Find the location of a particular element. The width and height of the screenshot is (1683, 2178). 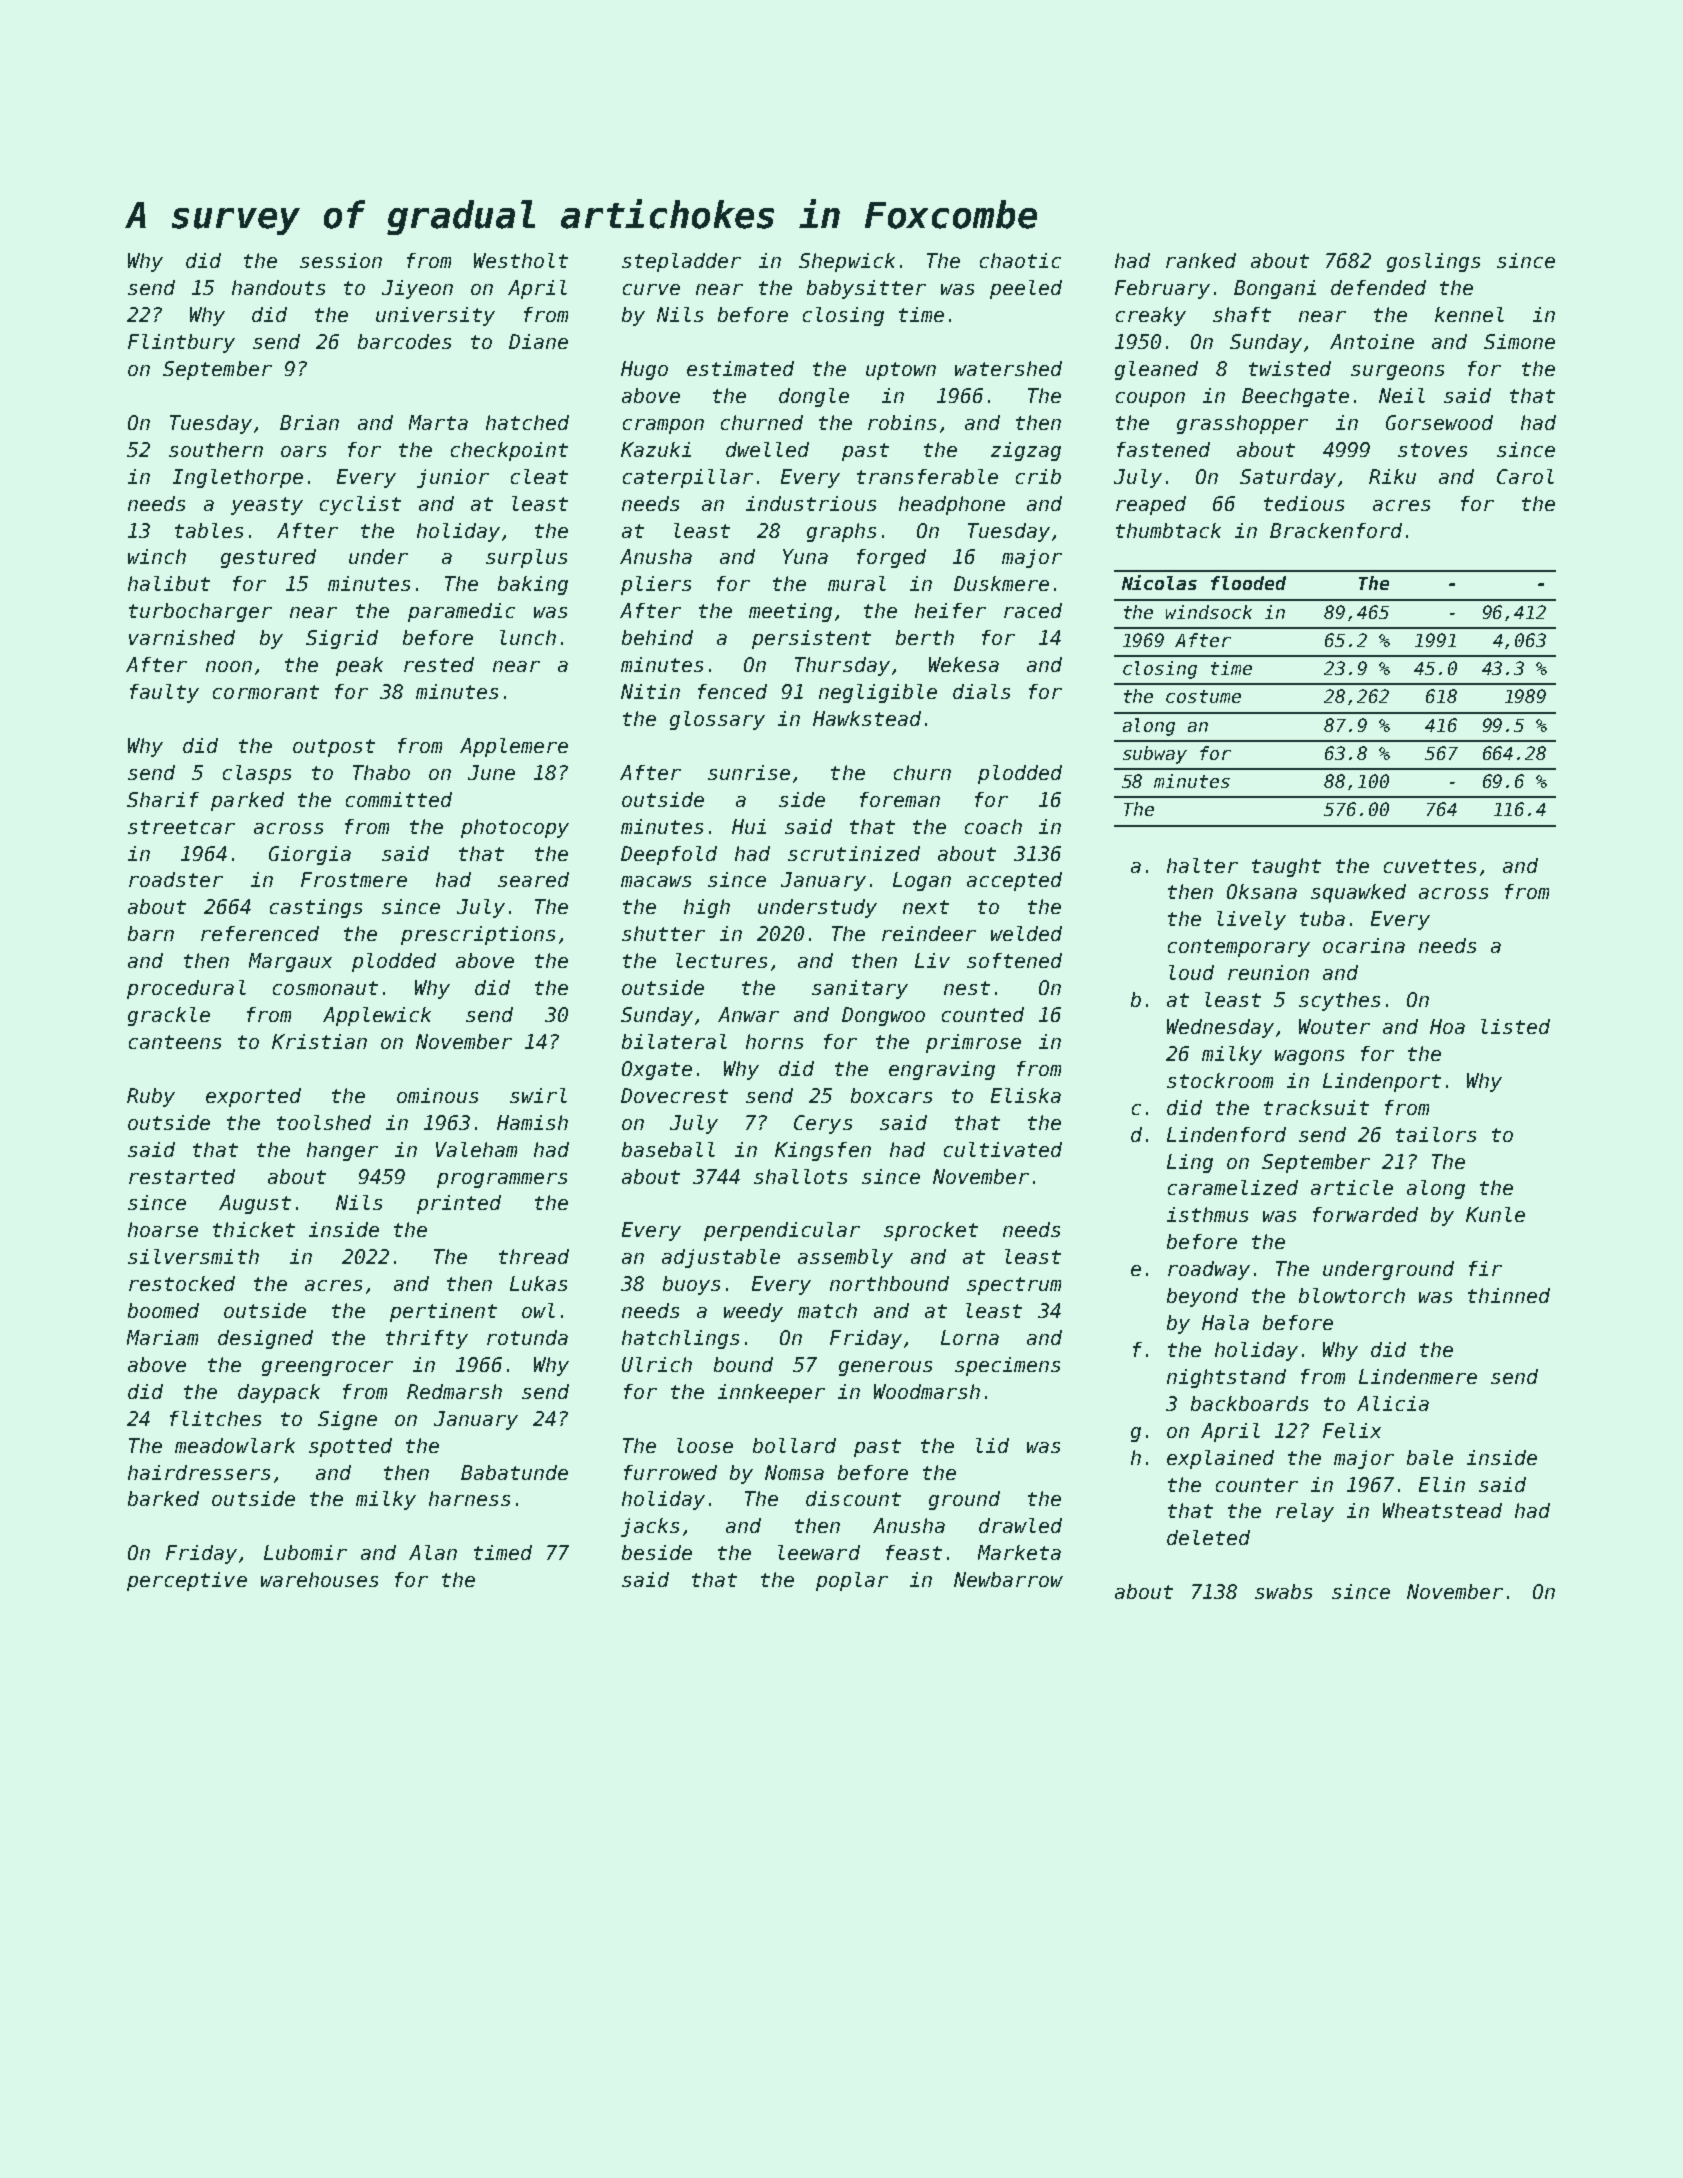

Westholt is located at coordinates (521, 260).
